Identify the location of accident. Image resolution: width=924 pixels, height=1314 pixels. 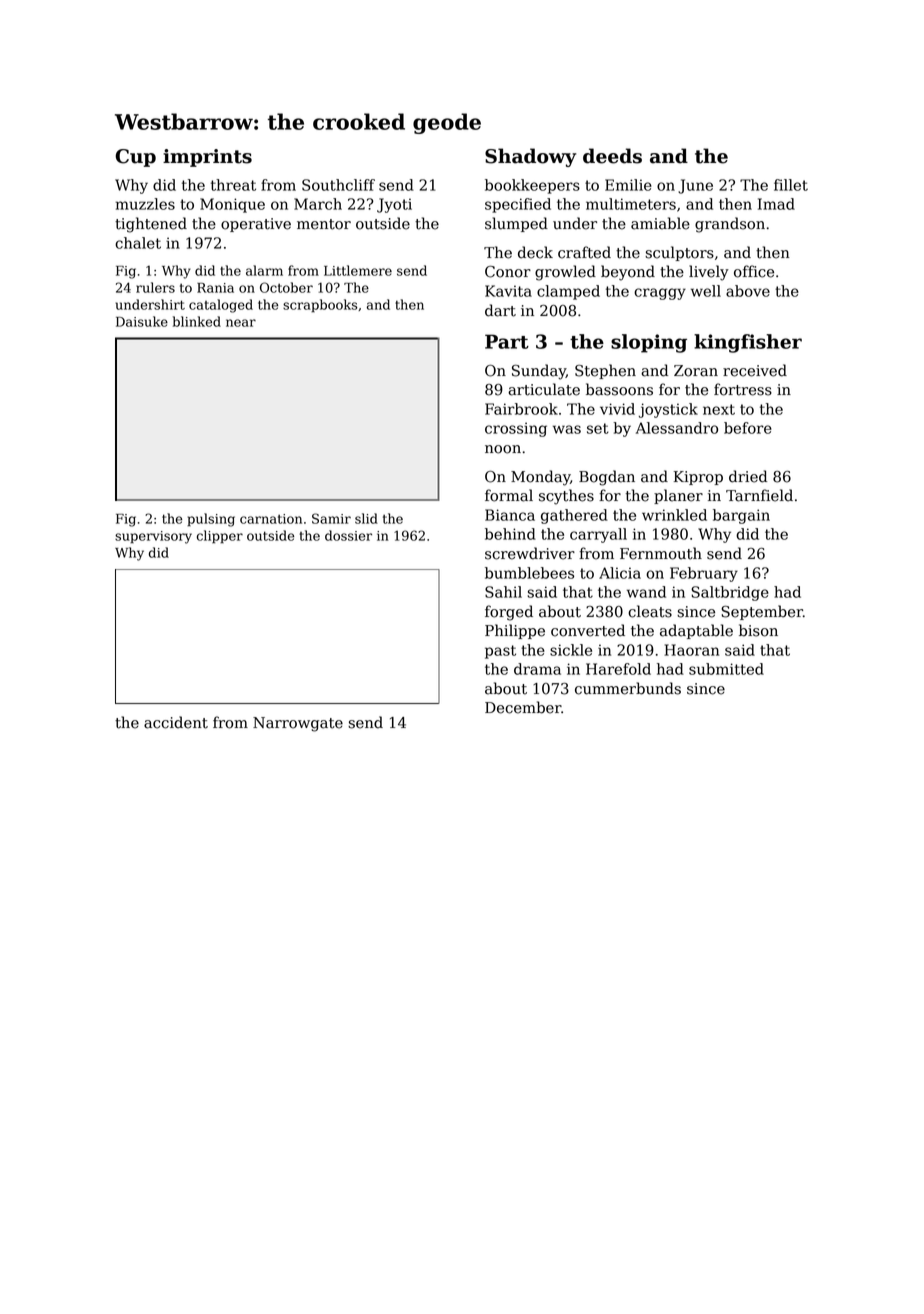
(176, 722).
